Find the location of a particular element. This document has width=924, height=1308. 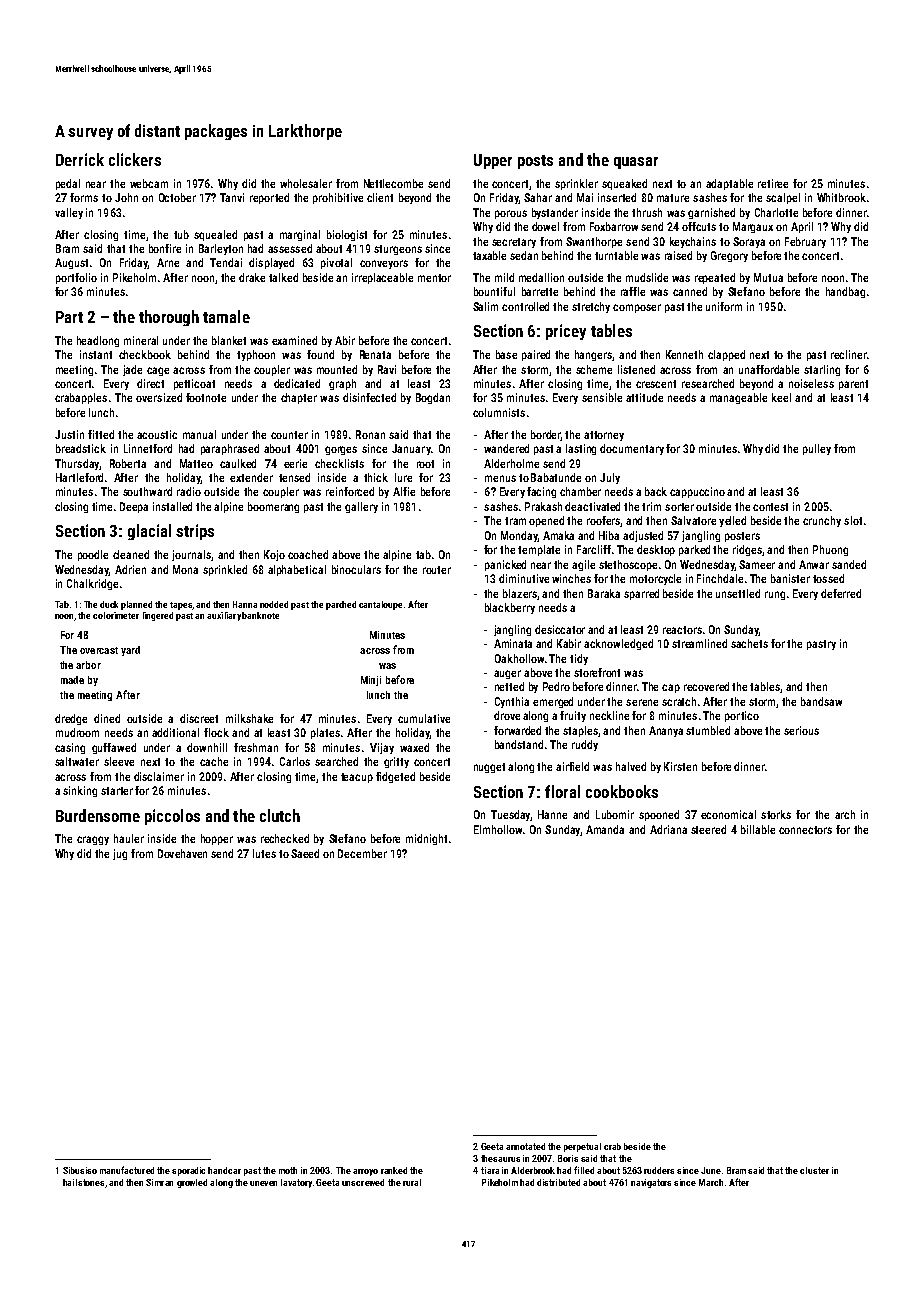

craggy is located at coordinates (93, 840).
